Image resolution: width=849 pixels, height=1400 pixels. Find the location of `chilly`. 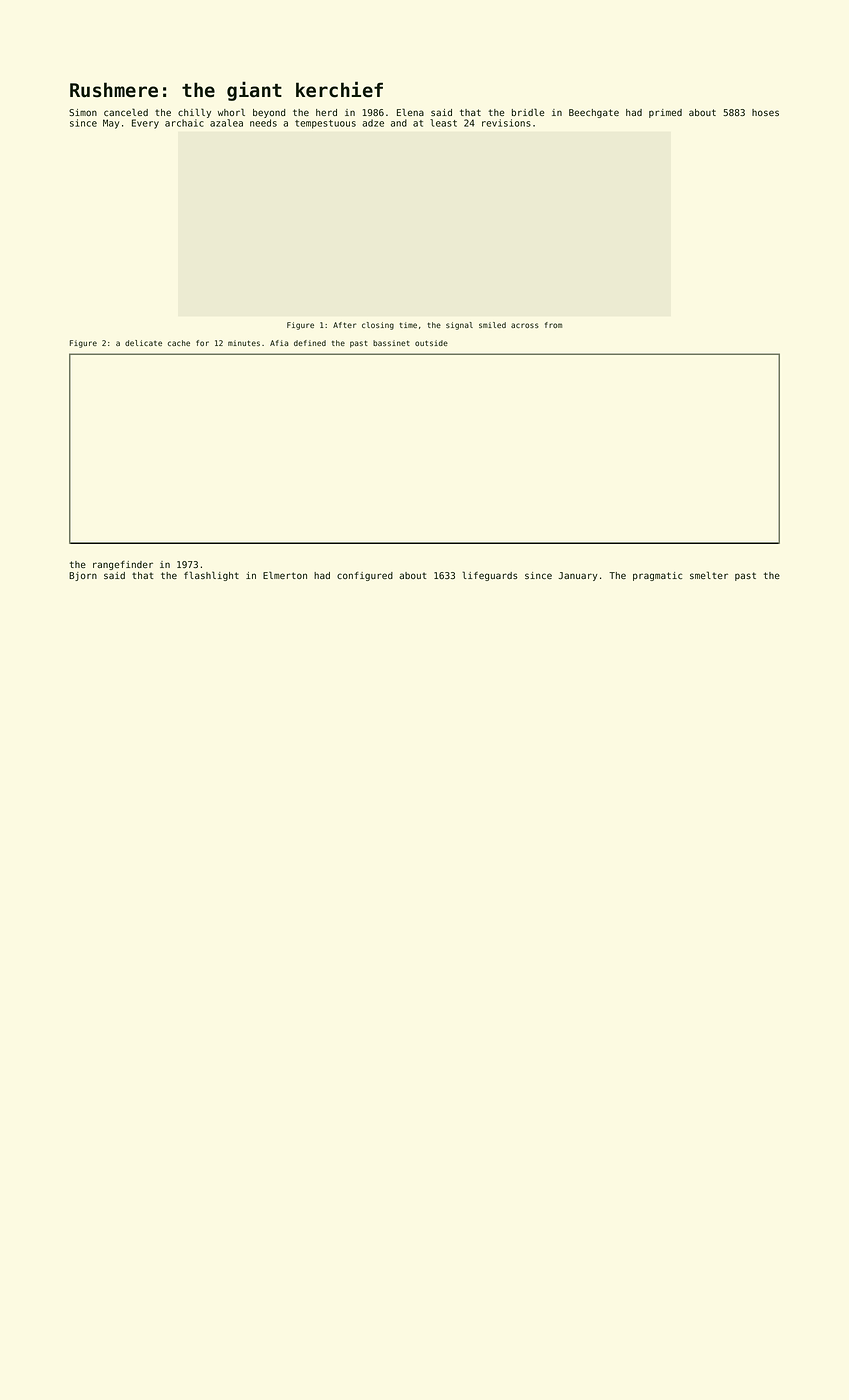

chilly is located at coordinates (194, 113).
